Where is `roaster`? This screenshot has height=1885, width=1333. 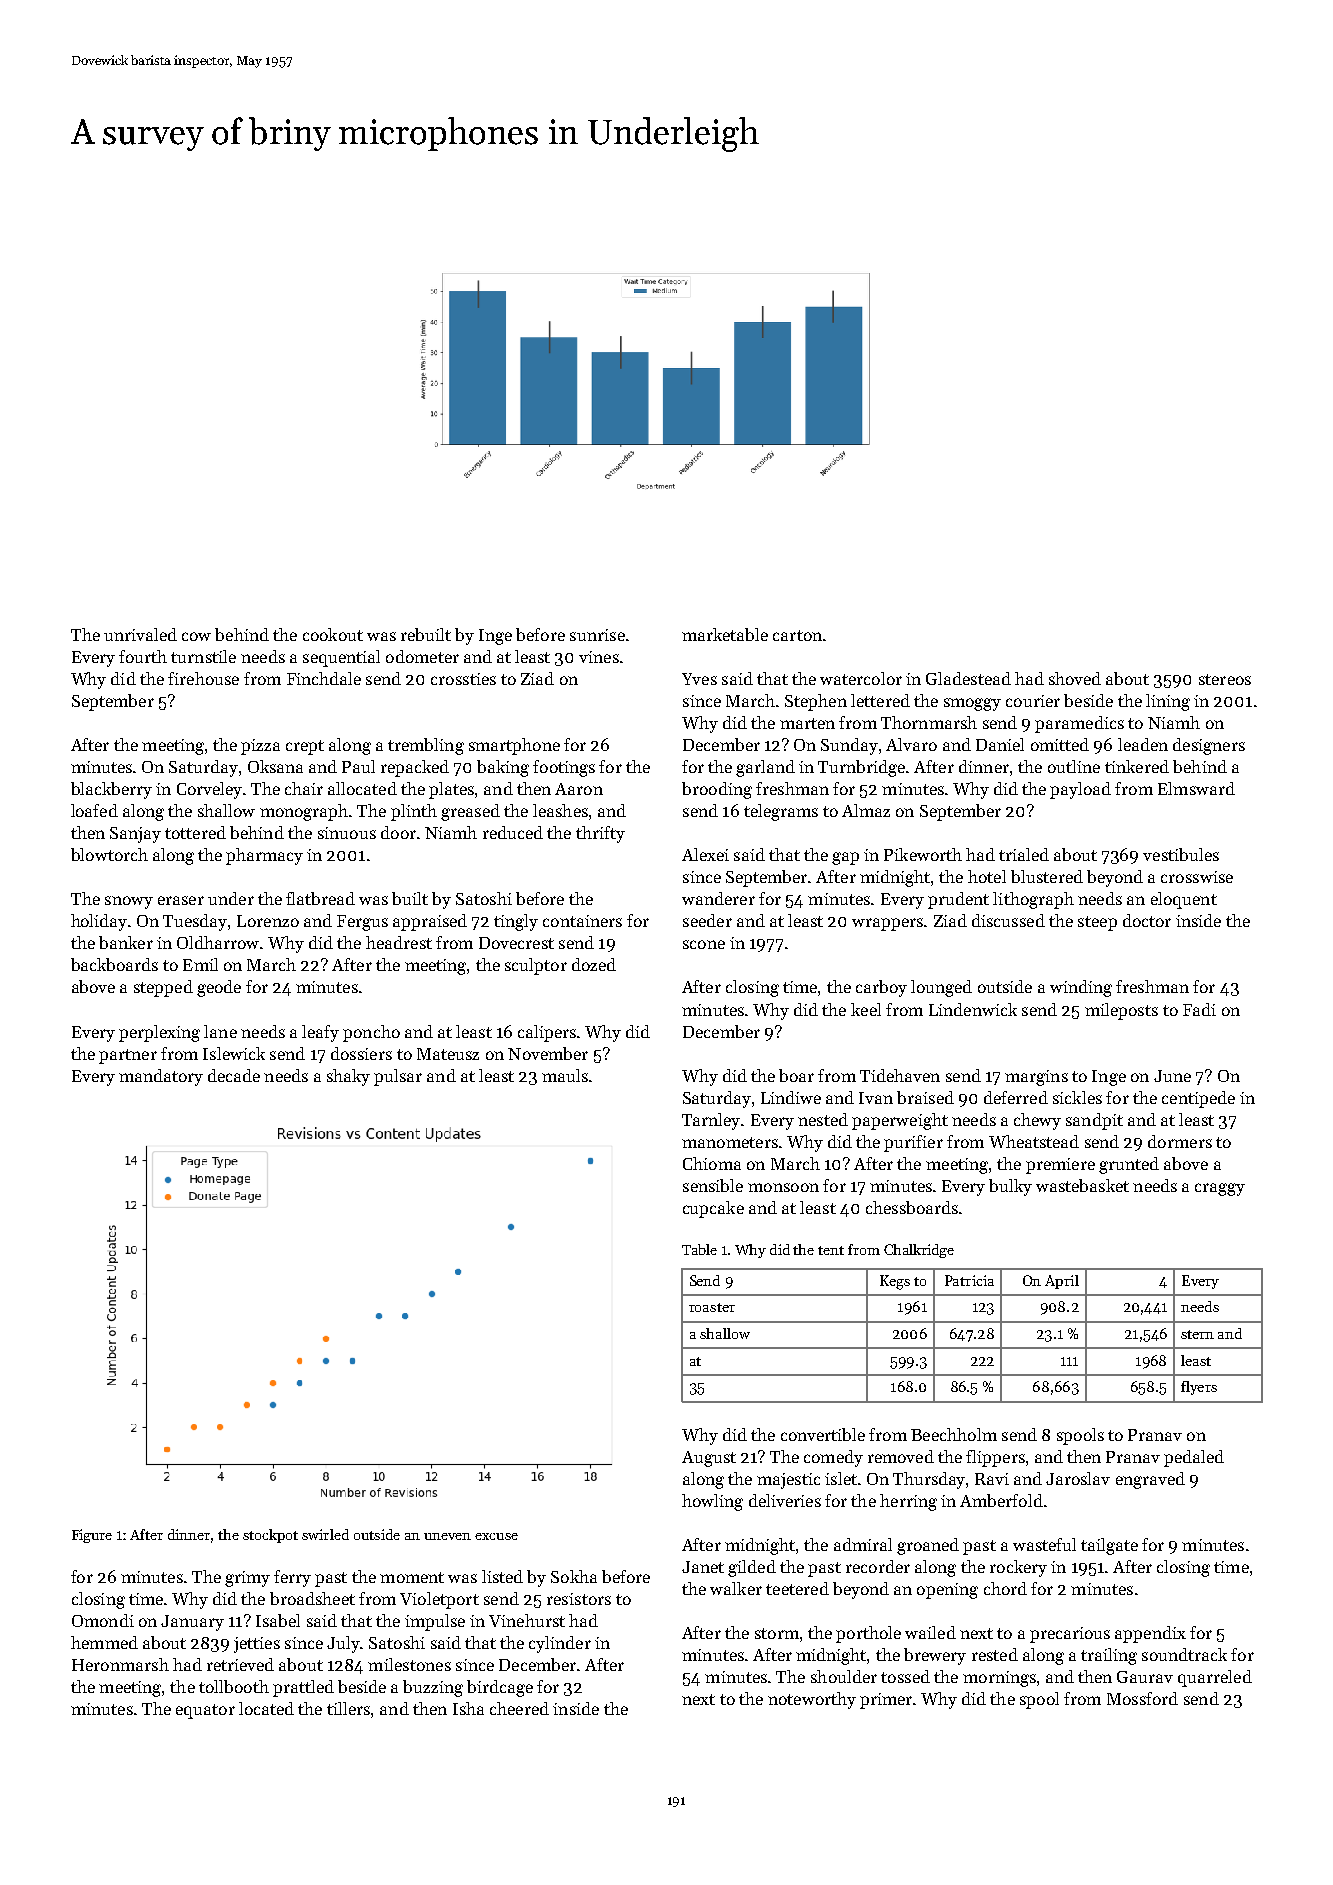
roaster is located at coordinates (712, 1307).
